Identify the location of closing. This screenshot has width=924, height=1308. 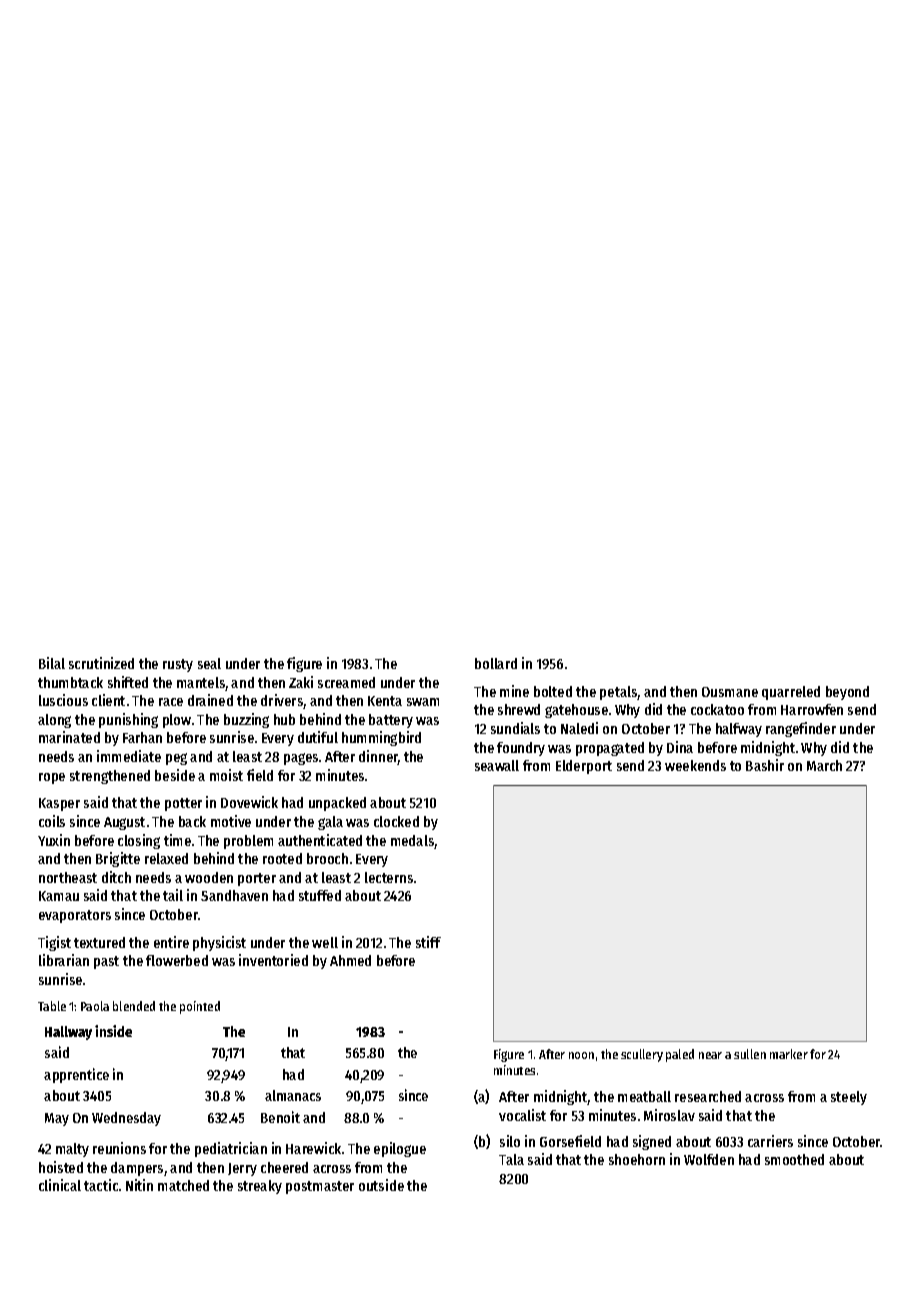
(139, 841).
